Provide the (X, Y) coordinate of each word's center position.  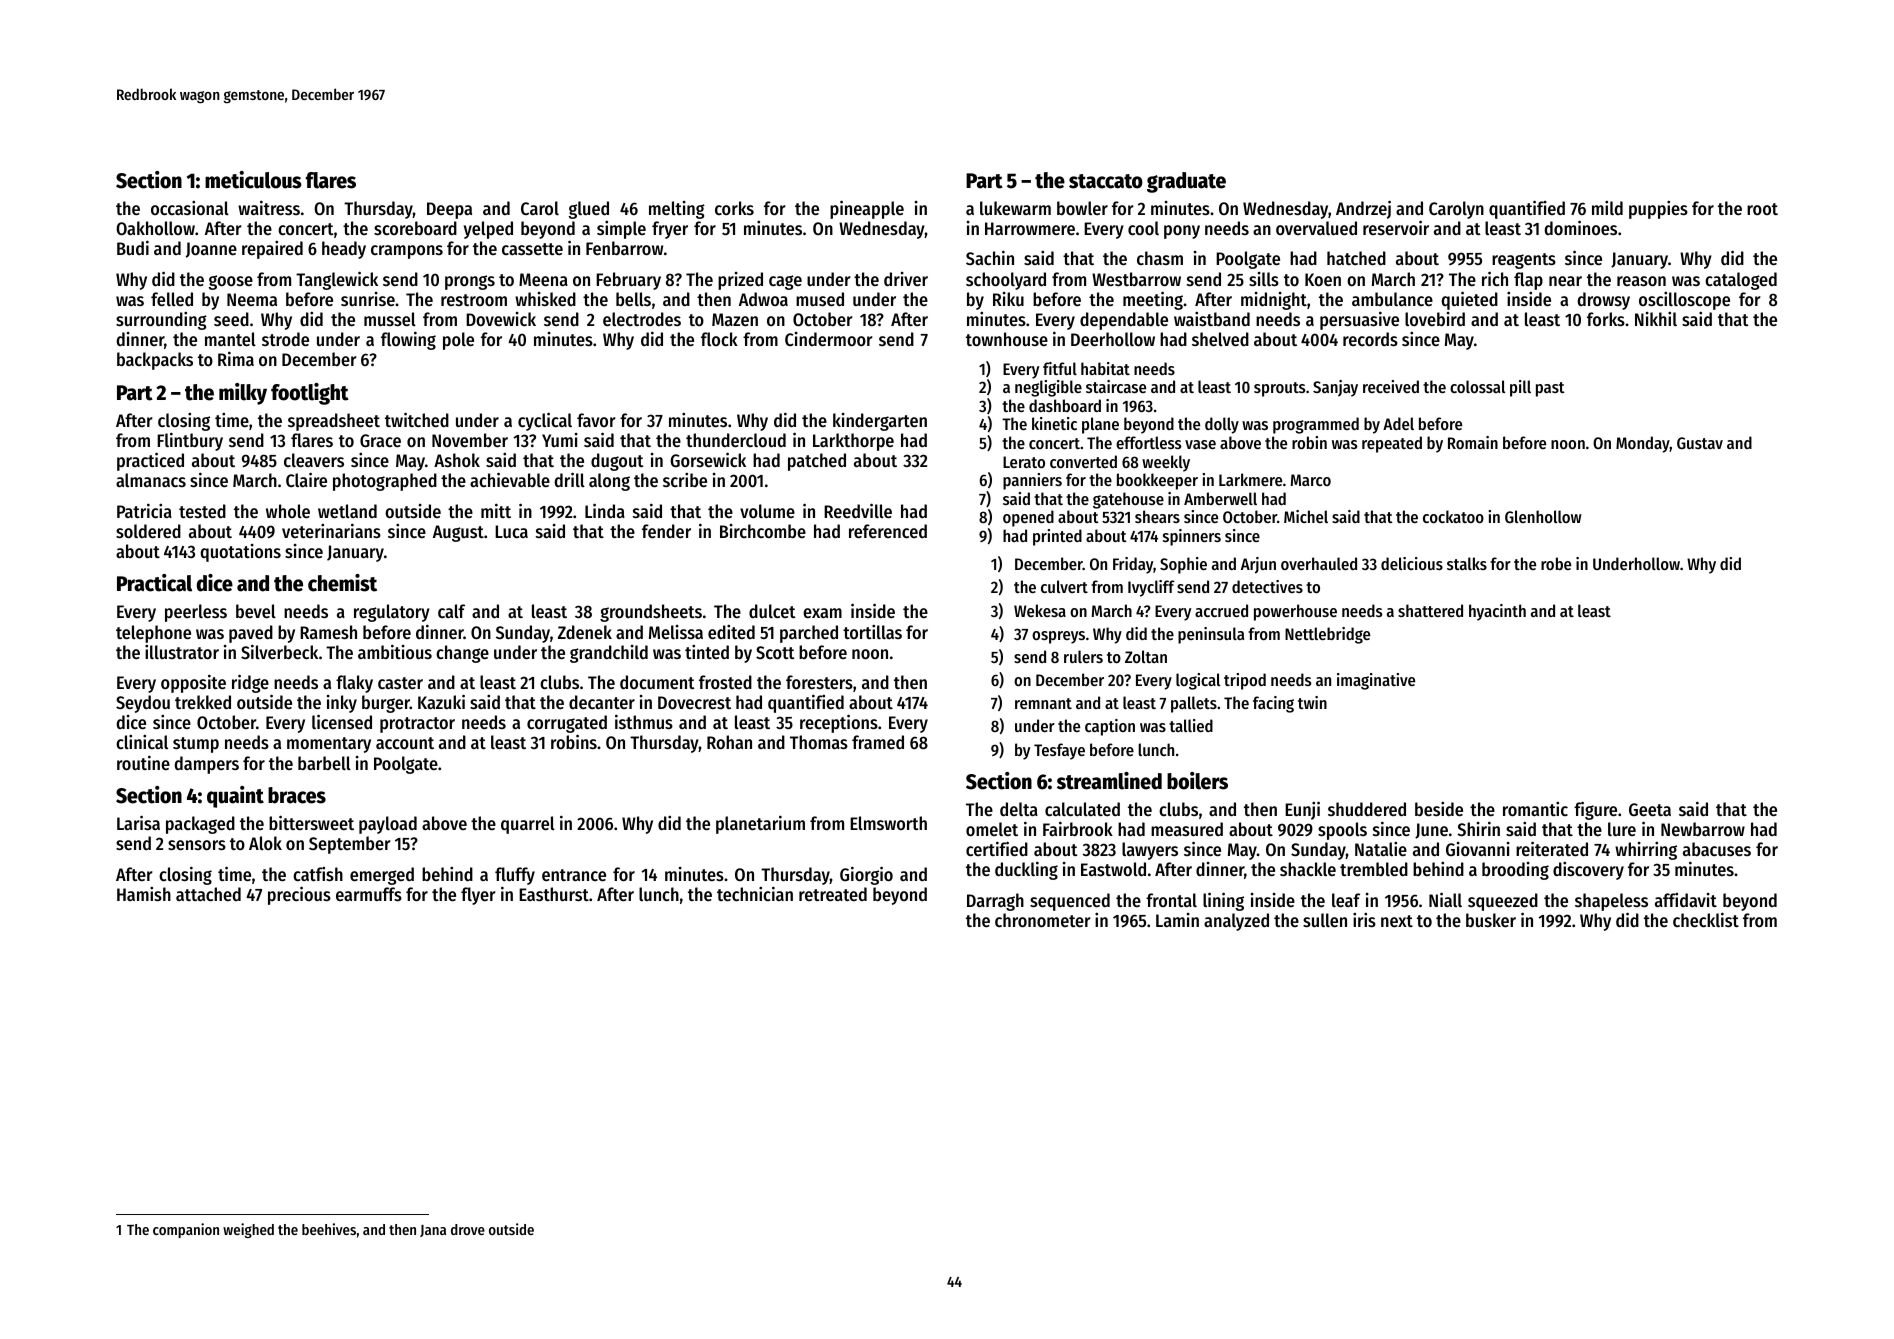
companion (186, 1230)
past (1550, 389)
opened (1028, 518)
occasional (190, 208)
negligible (1048, 388)
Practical (154, 583)
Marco (1311, 480)
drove (468, 1229)
